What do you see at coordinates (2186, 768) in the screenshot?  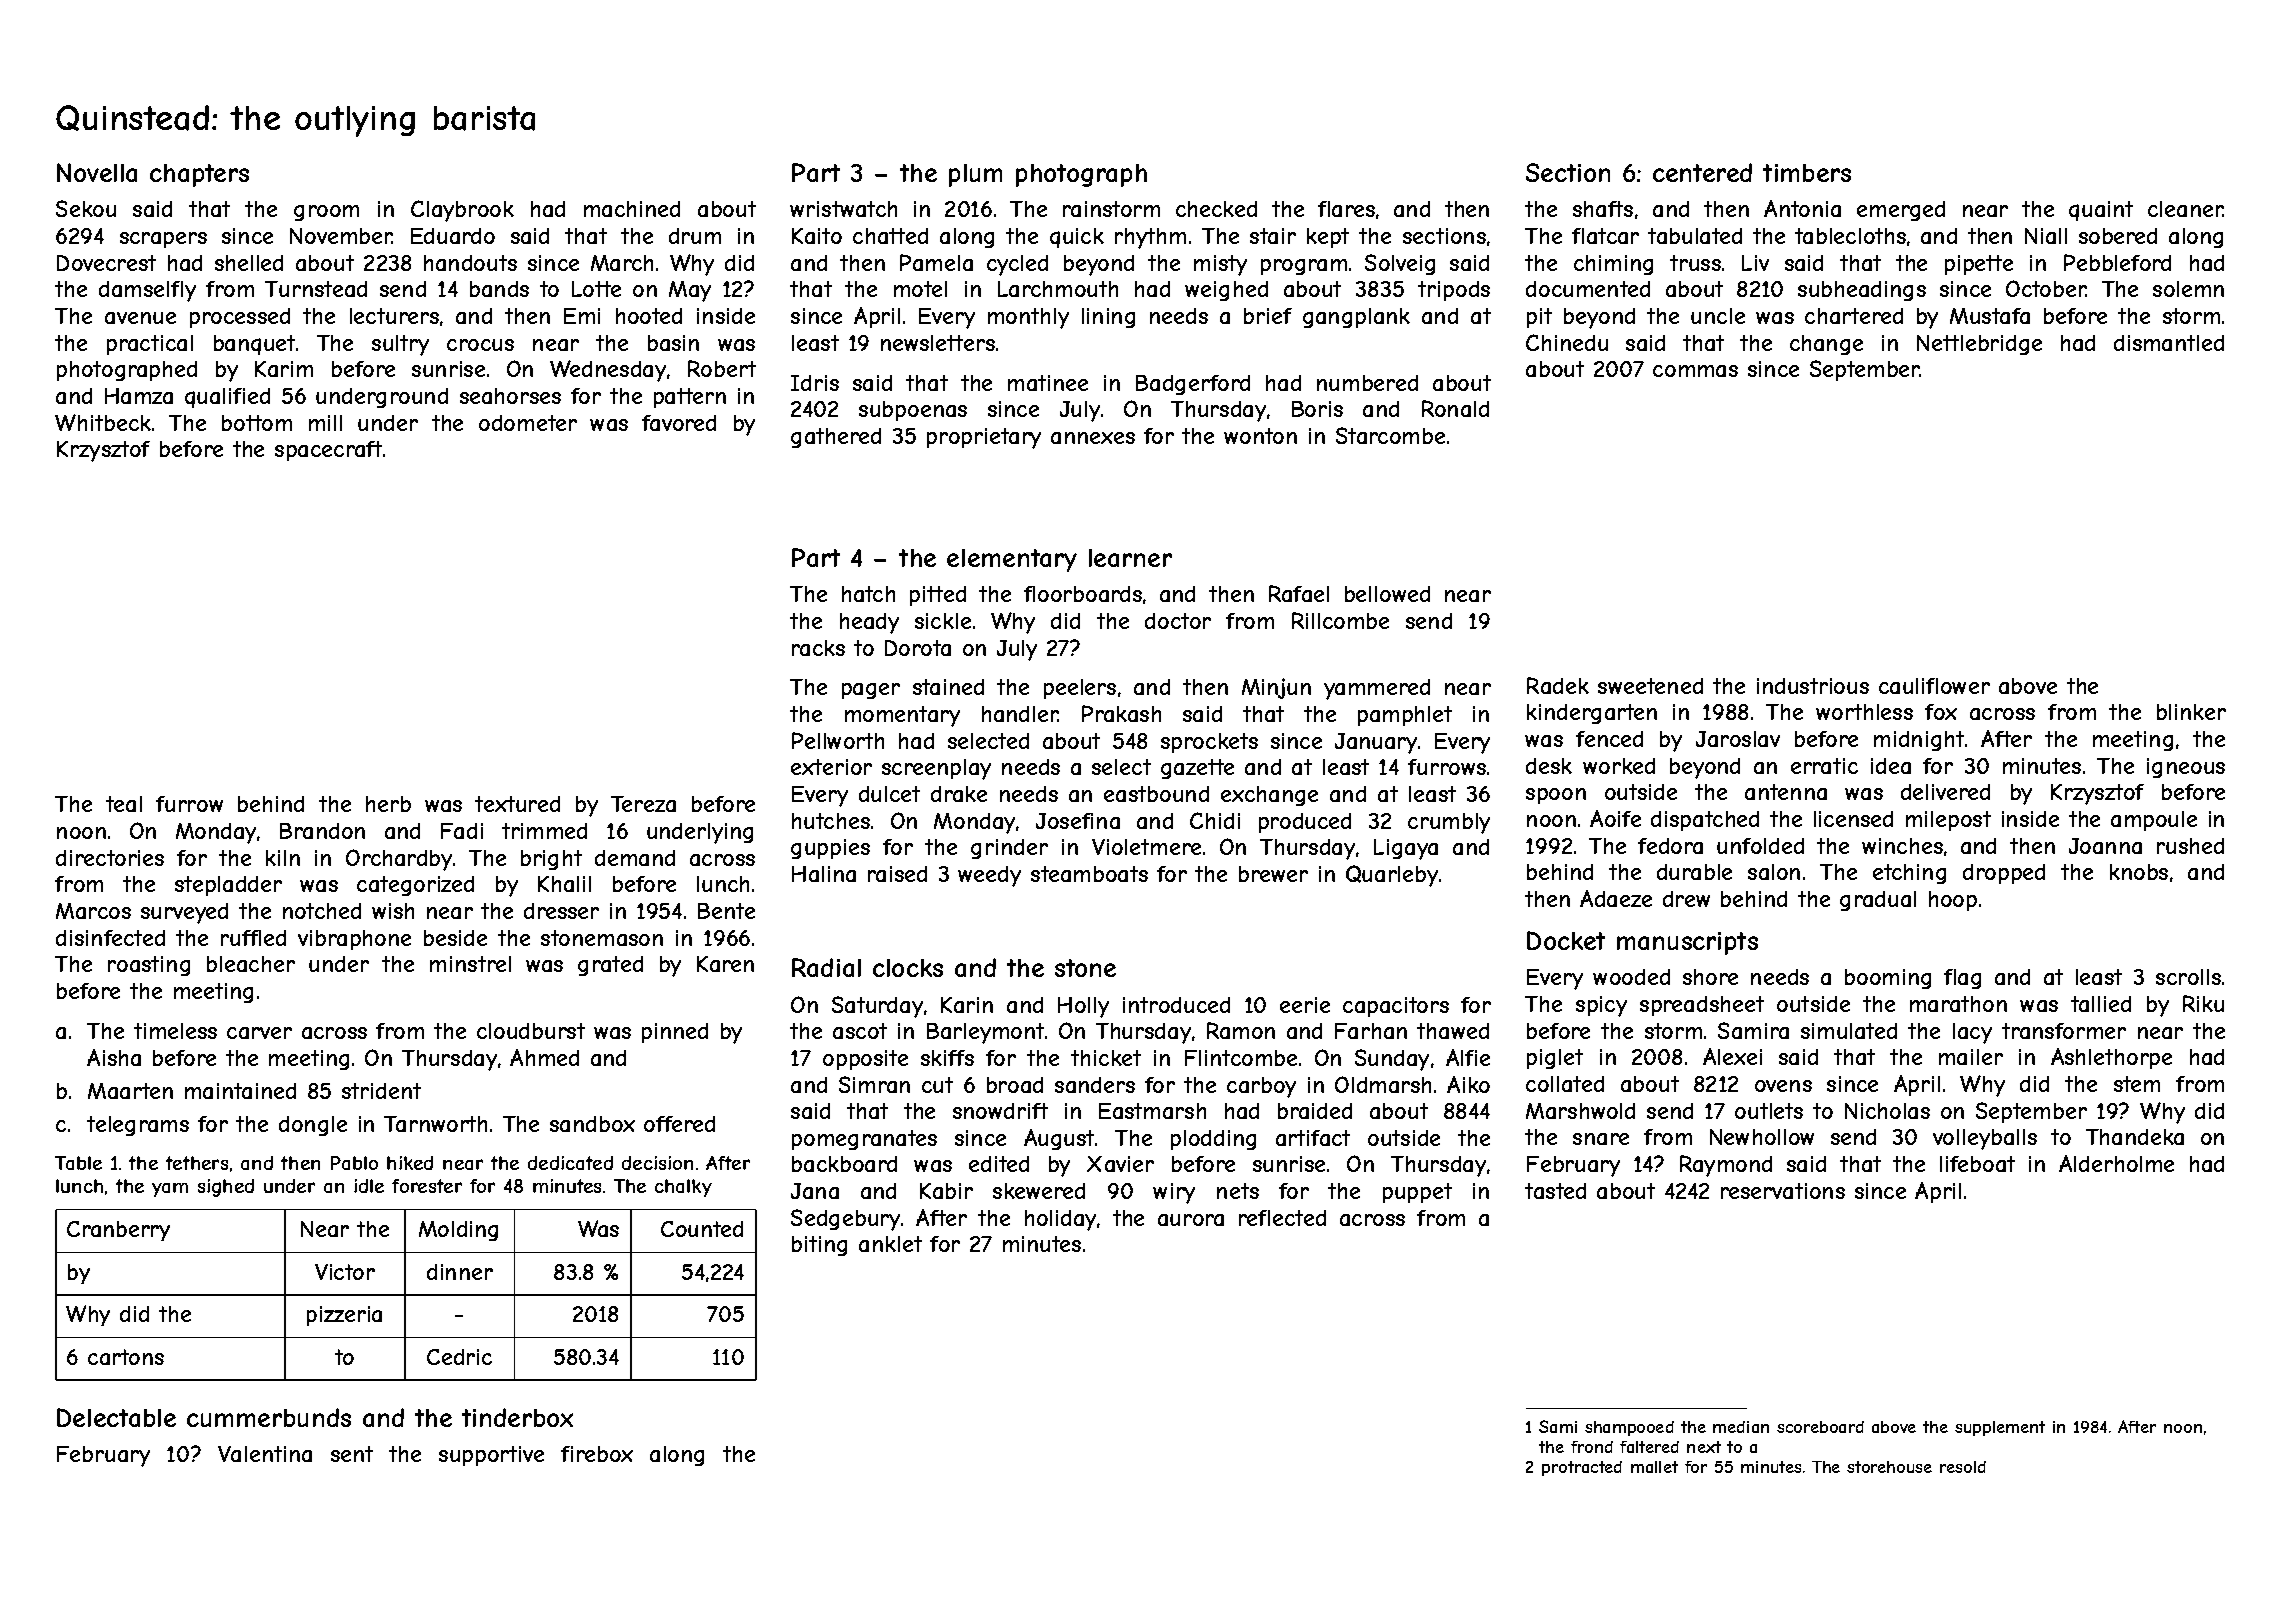 I see `igneous` at bounding box center [2186, 768].
